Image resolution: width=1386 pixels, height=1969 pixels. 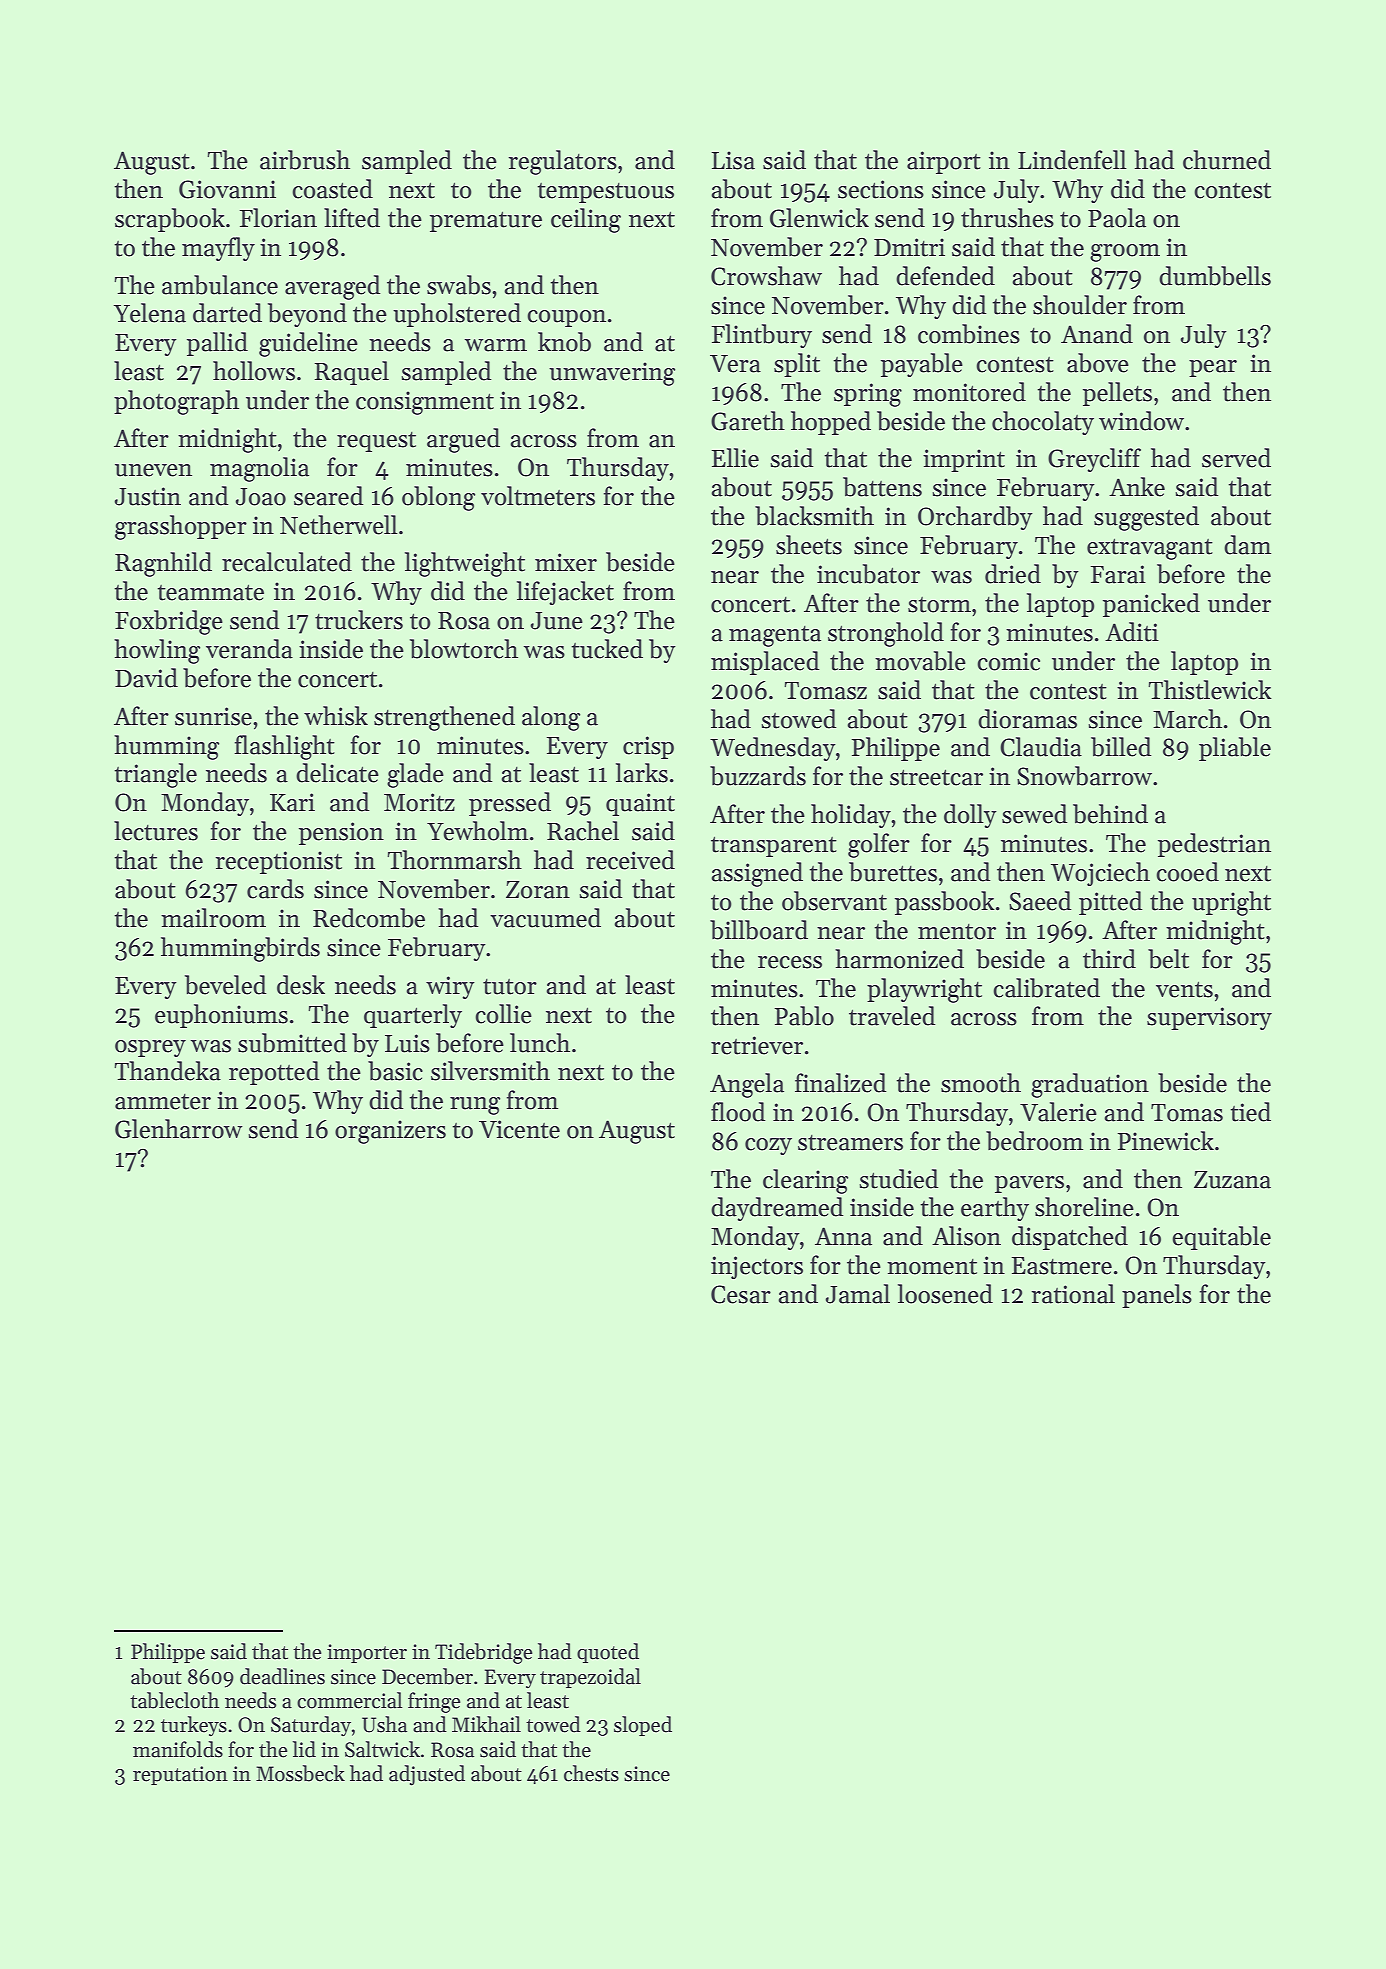 What do you see at coordinates (557, 621) in the page?
I see `June` at bounding box center [557, 621].
